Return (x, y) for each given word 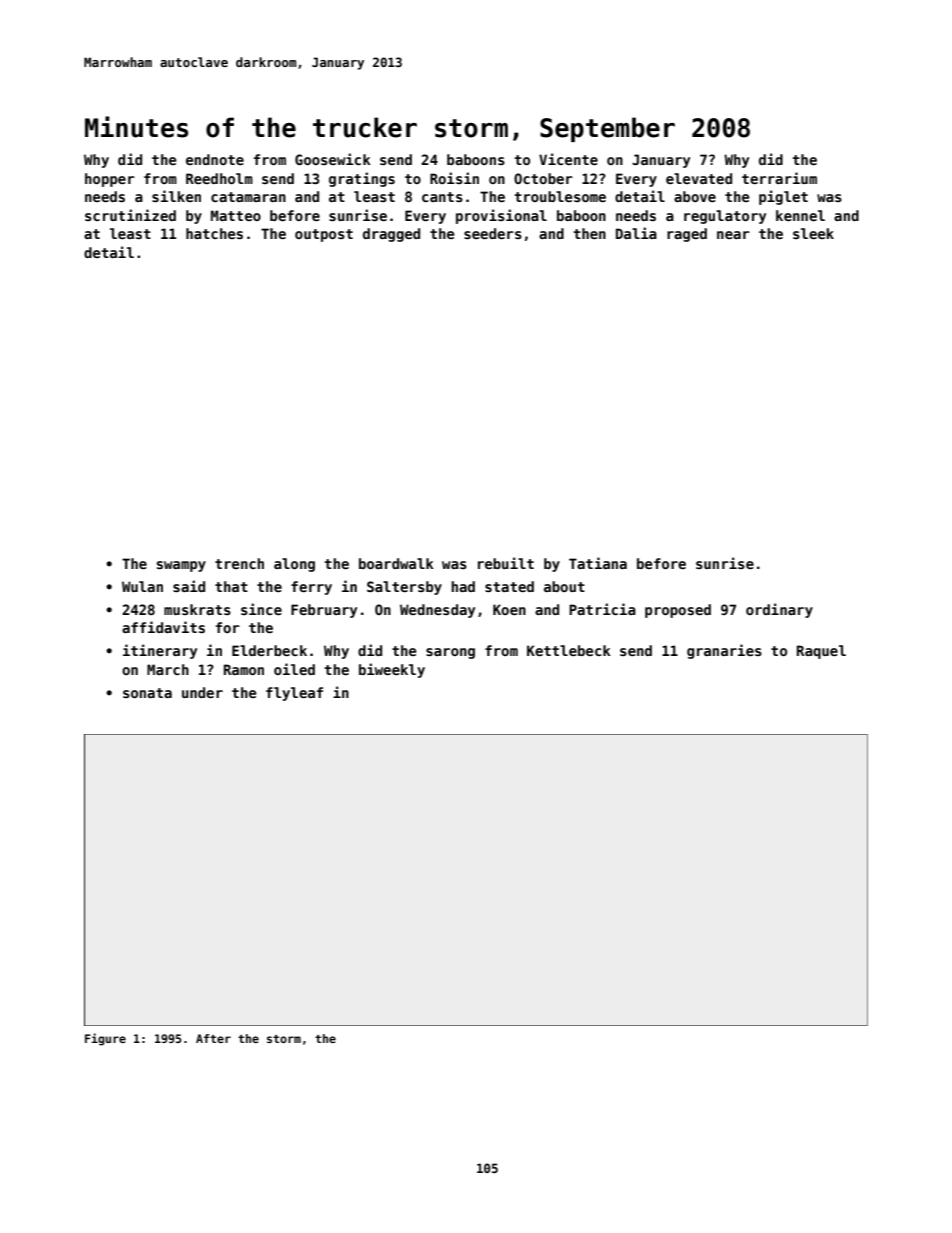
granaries (724, 651)
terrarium (779, 178)
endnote (215, 159)
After (213, 1038)
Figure (105, 1039)
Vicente (568, 159)
